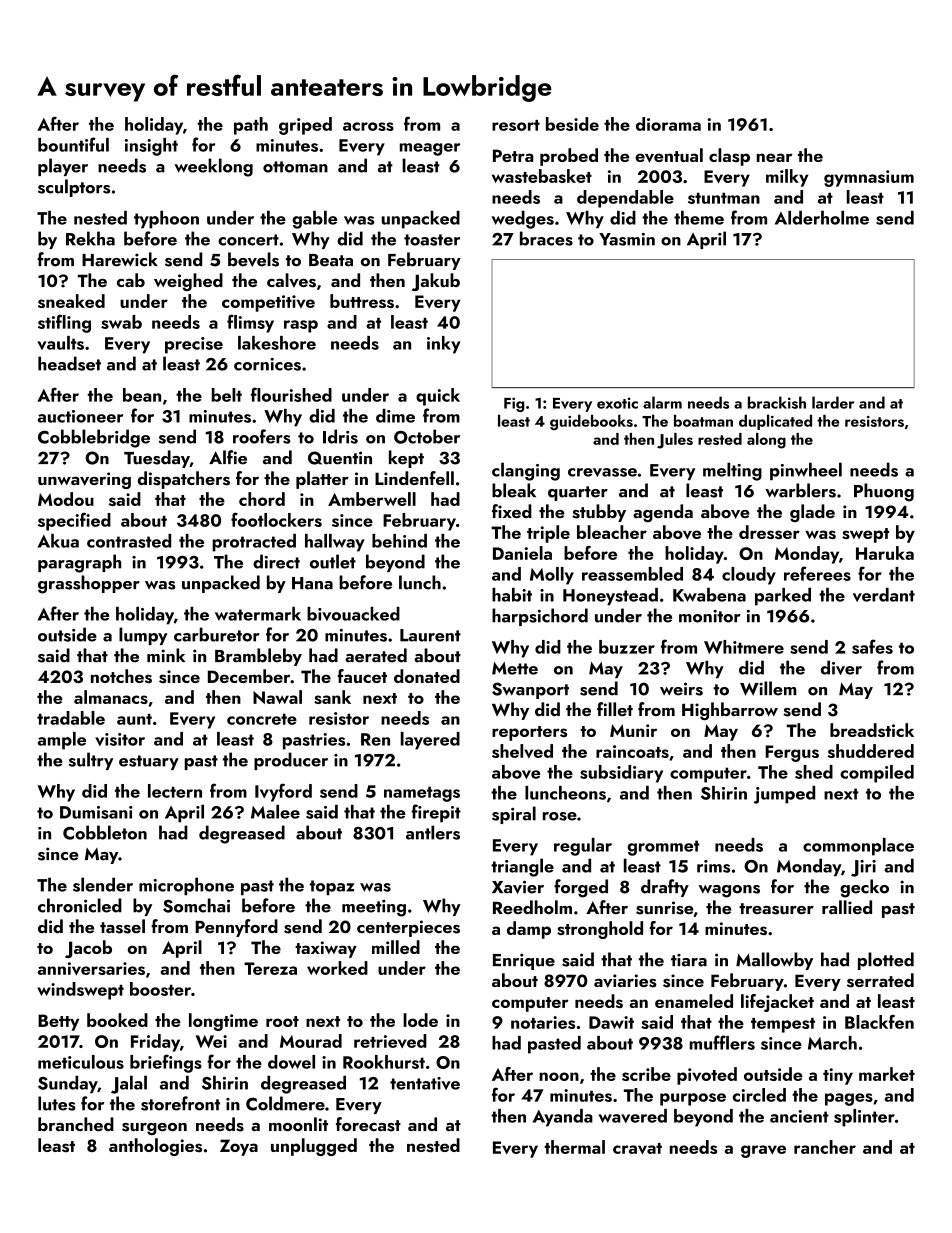 The width and height of the screenshot is (952, 1233). What do you see at coordinates (89, 584) in the screenshot?
I see `grasshopper` at bounding box center [89, 584].
